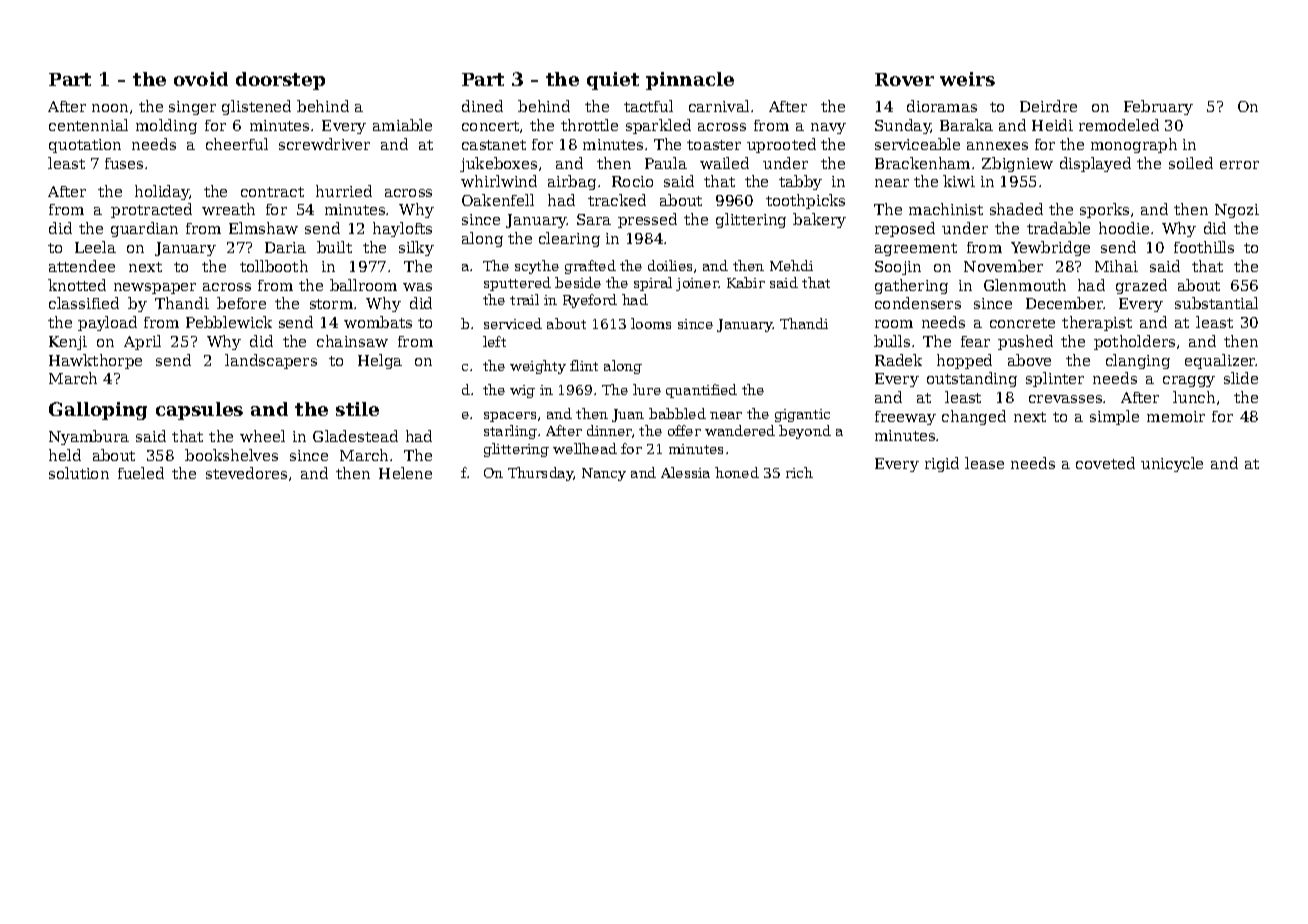 This screenshot has height=924, width=1308. Describe the element at coordinates (155, 288) in the screenshot. I see `newspaper` at that location.
